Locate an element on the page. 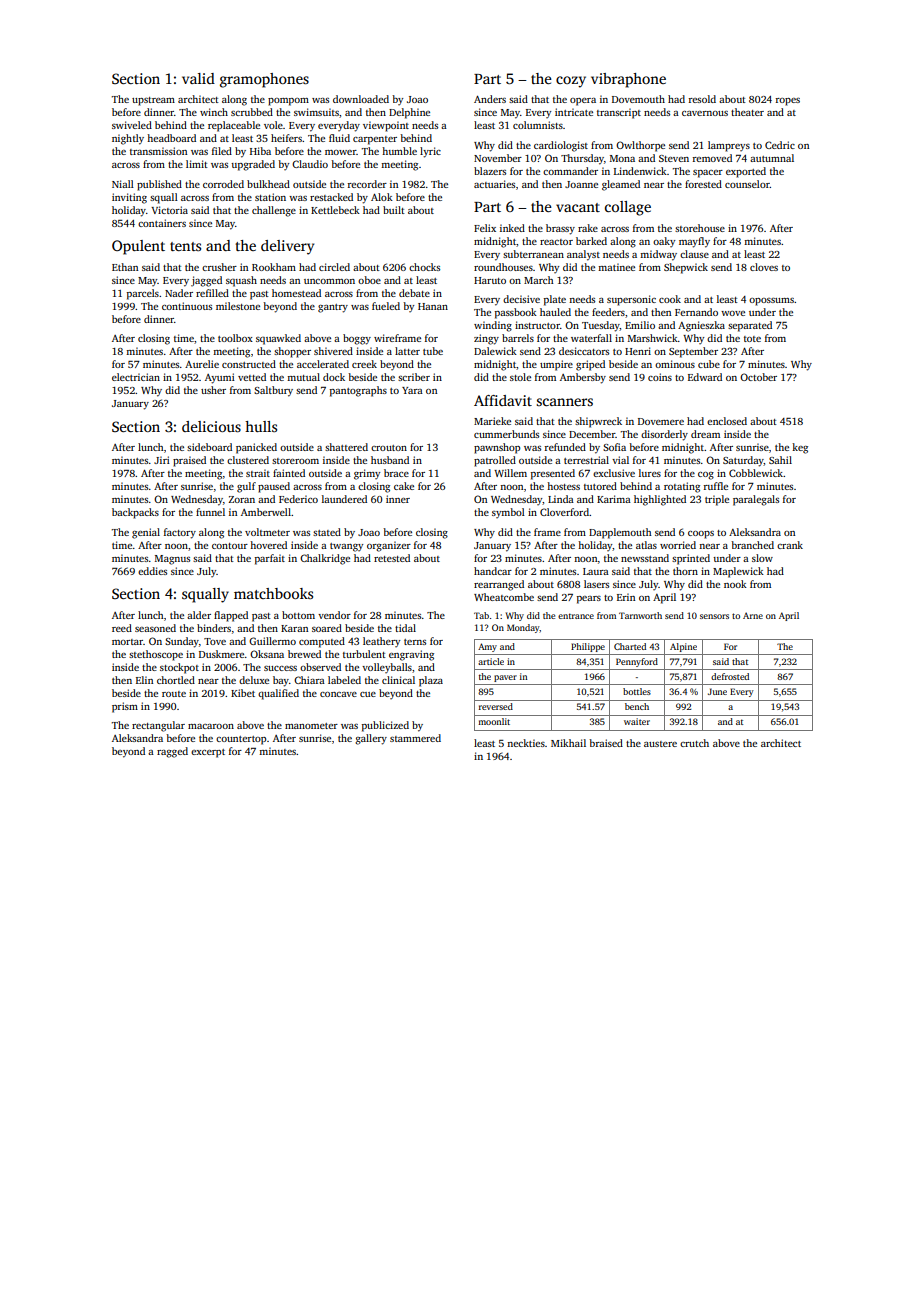 The height and width of the document is (1308, 924). stated is located at coordinates (327, 532).
